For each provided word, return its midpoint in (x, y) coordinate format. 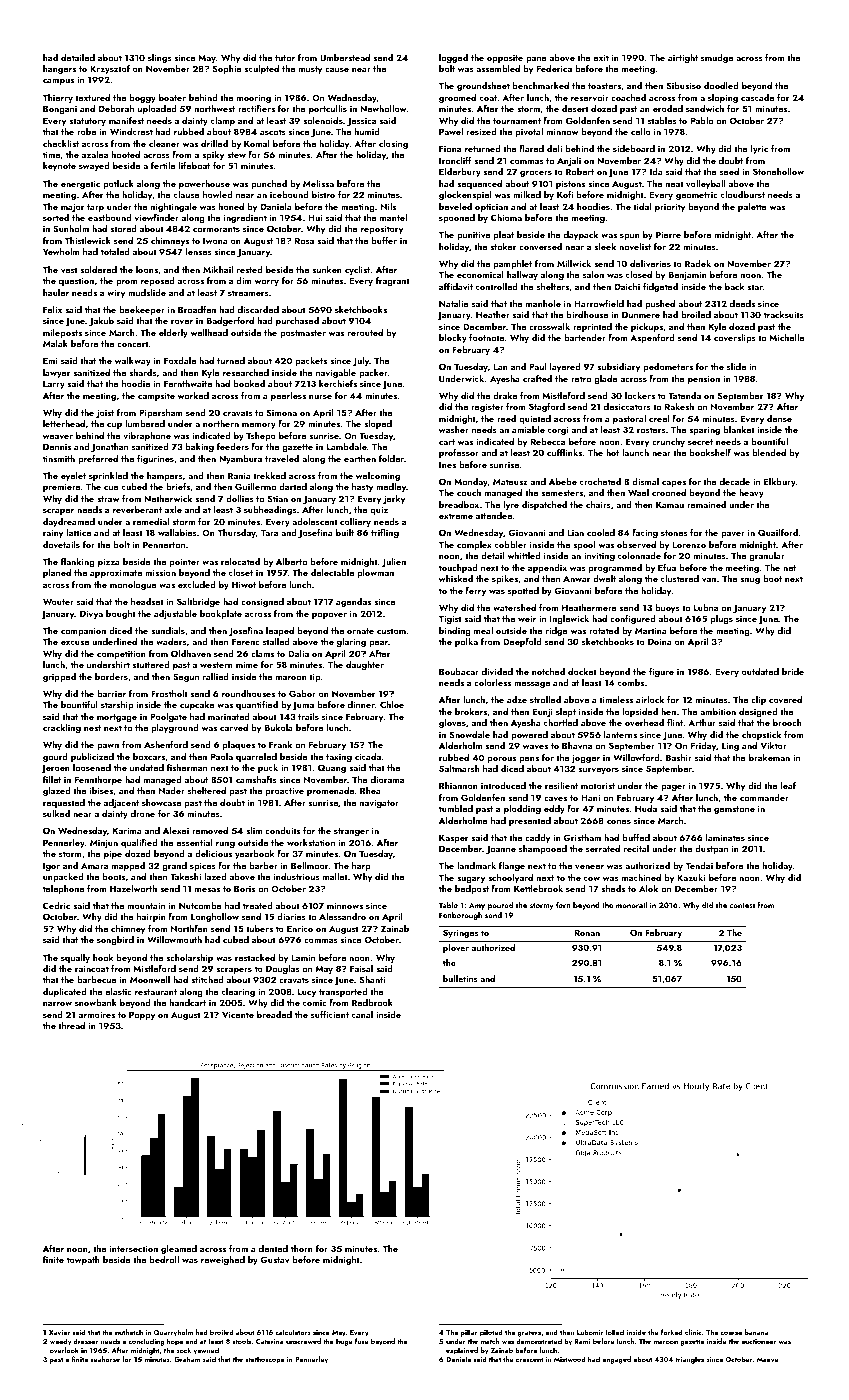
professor (459, 453)
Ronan (587, 933)
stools (241, 1341)
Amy (477, 906)
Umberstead (345, 57)
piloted (491, 1333)
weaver (58, 437)
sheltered (207, 790)
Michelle (787, 337)
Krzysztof (110, 69)
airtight (683, 58)
